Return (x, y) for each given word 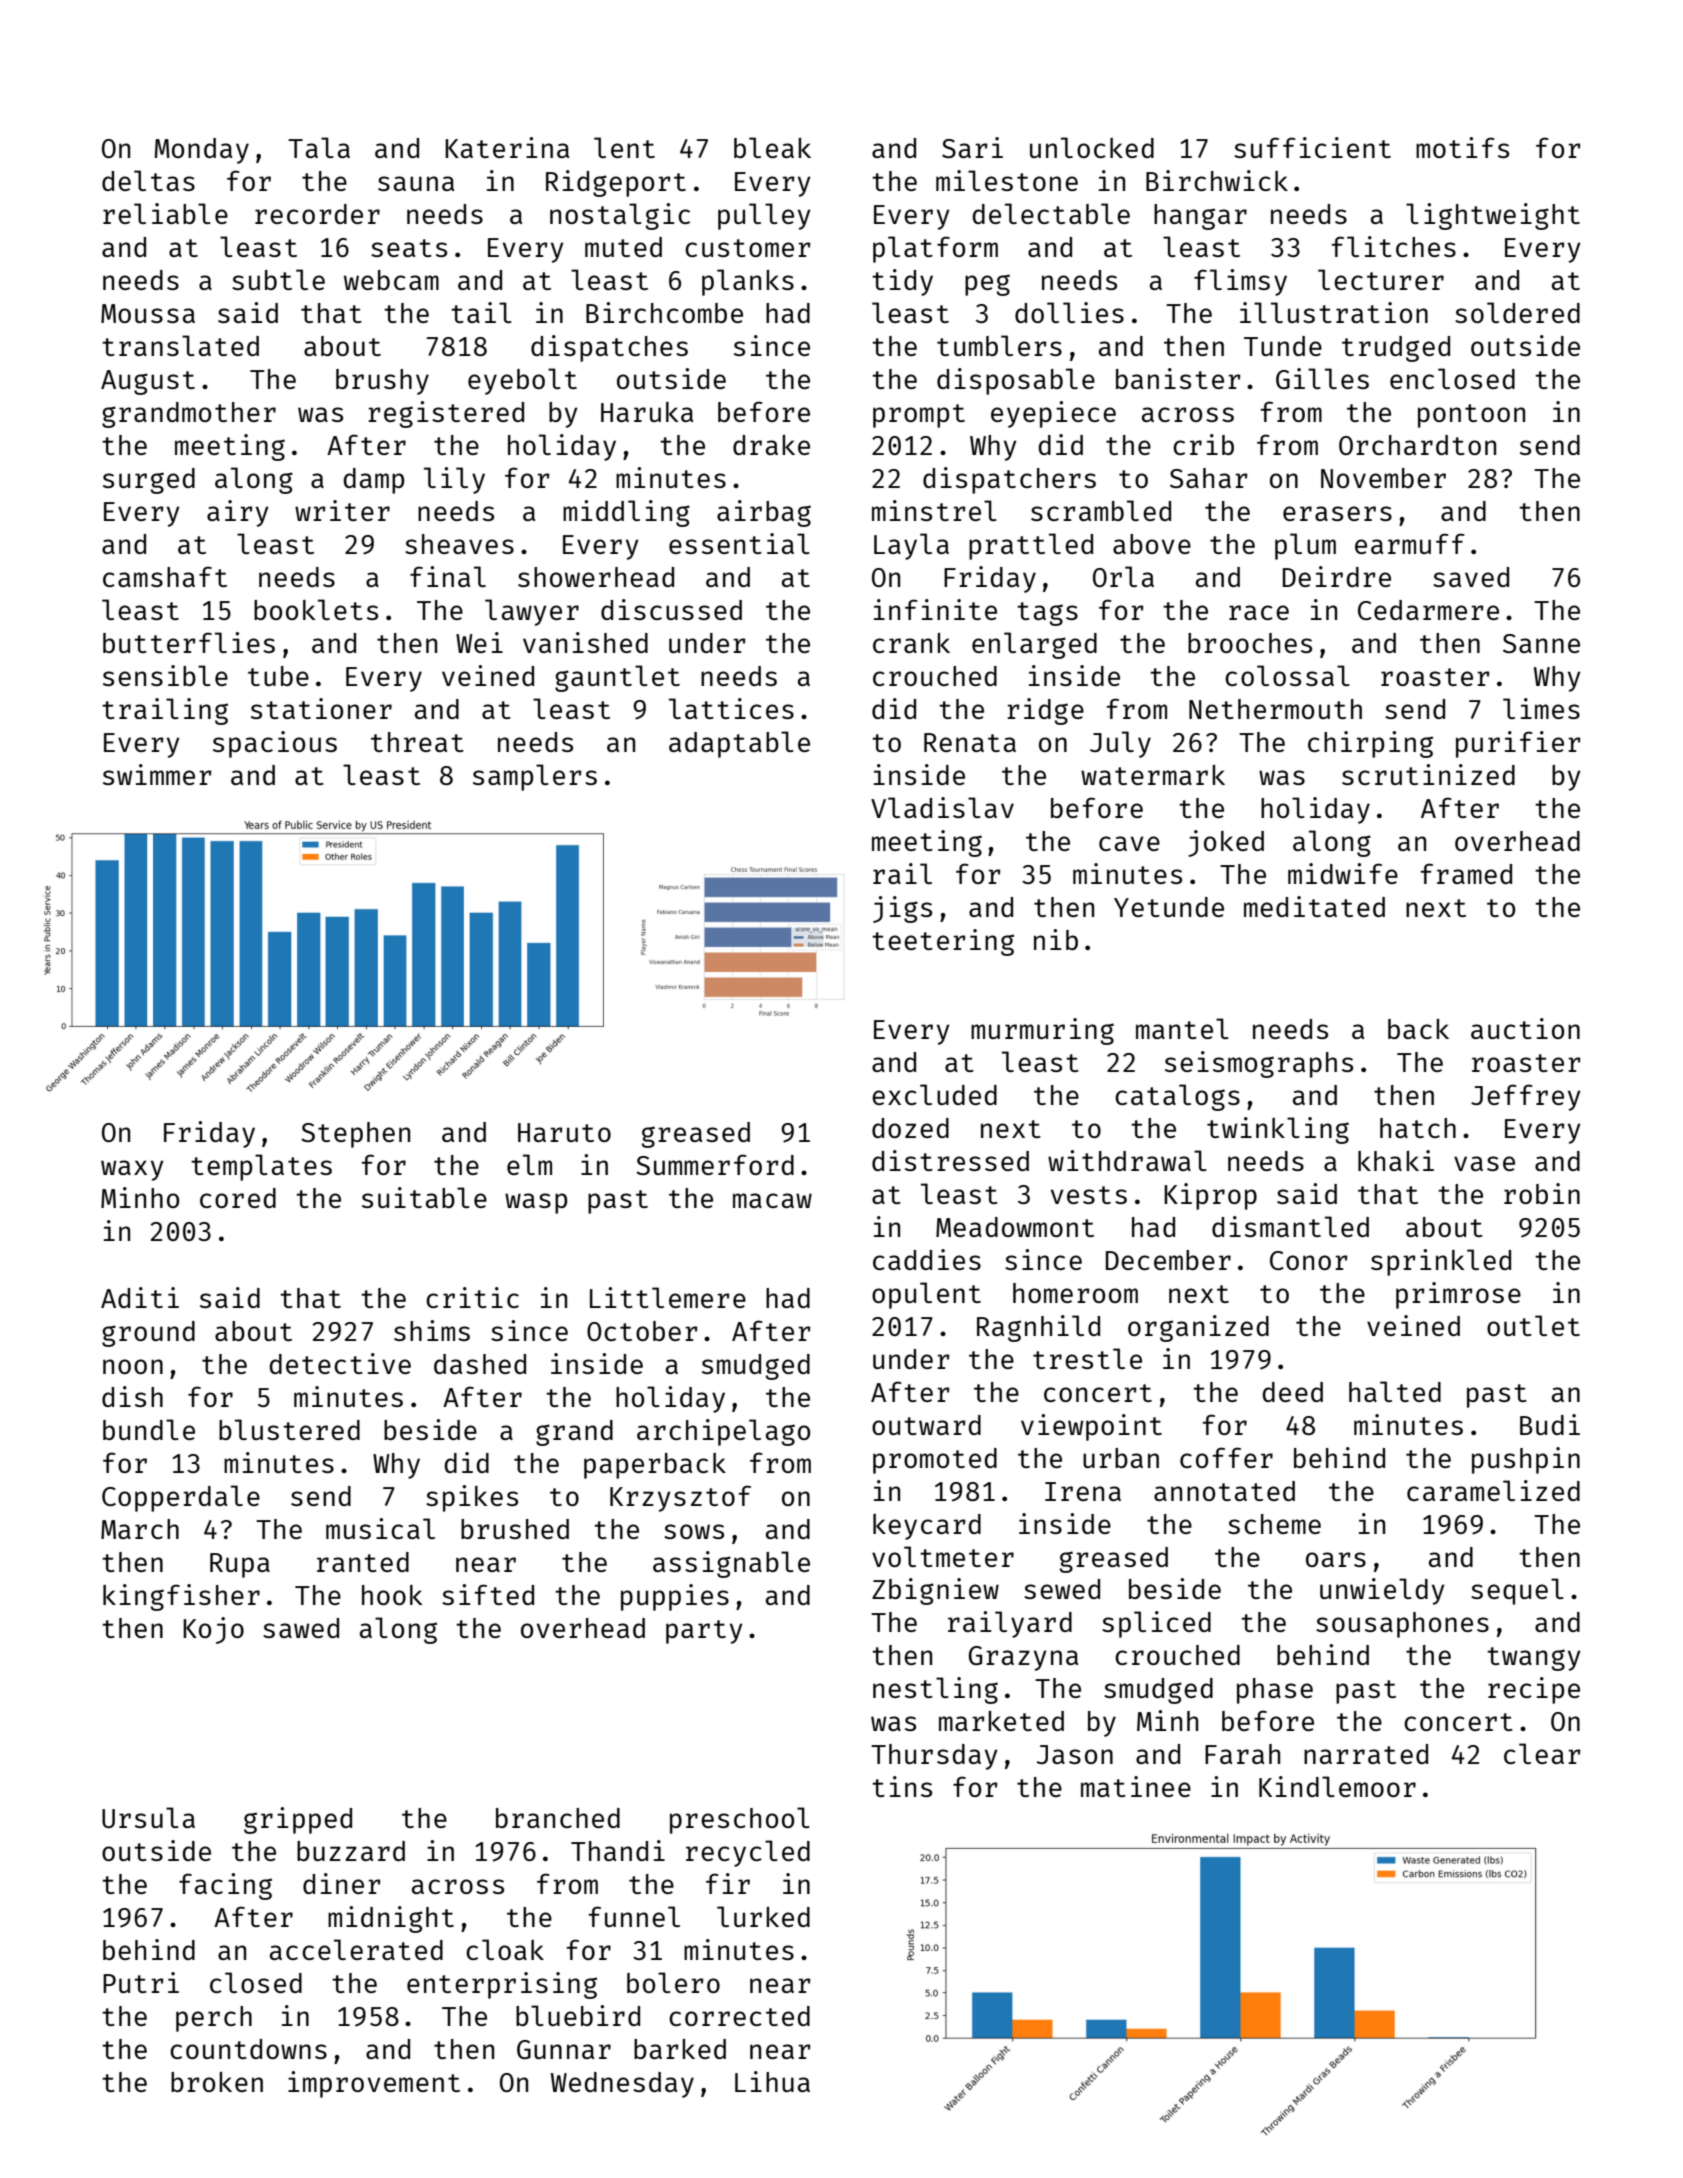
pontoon (1471, 416)
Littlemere (668, 1297)
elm (529, 1164)
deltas (148, 180)
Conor (1309, 1260)
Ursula (148, 1817)
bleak (772, 147)
